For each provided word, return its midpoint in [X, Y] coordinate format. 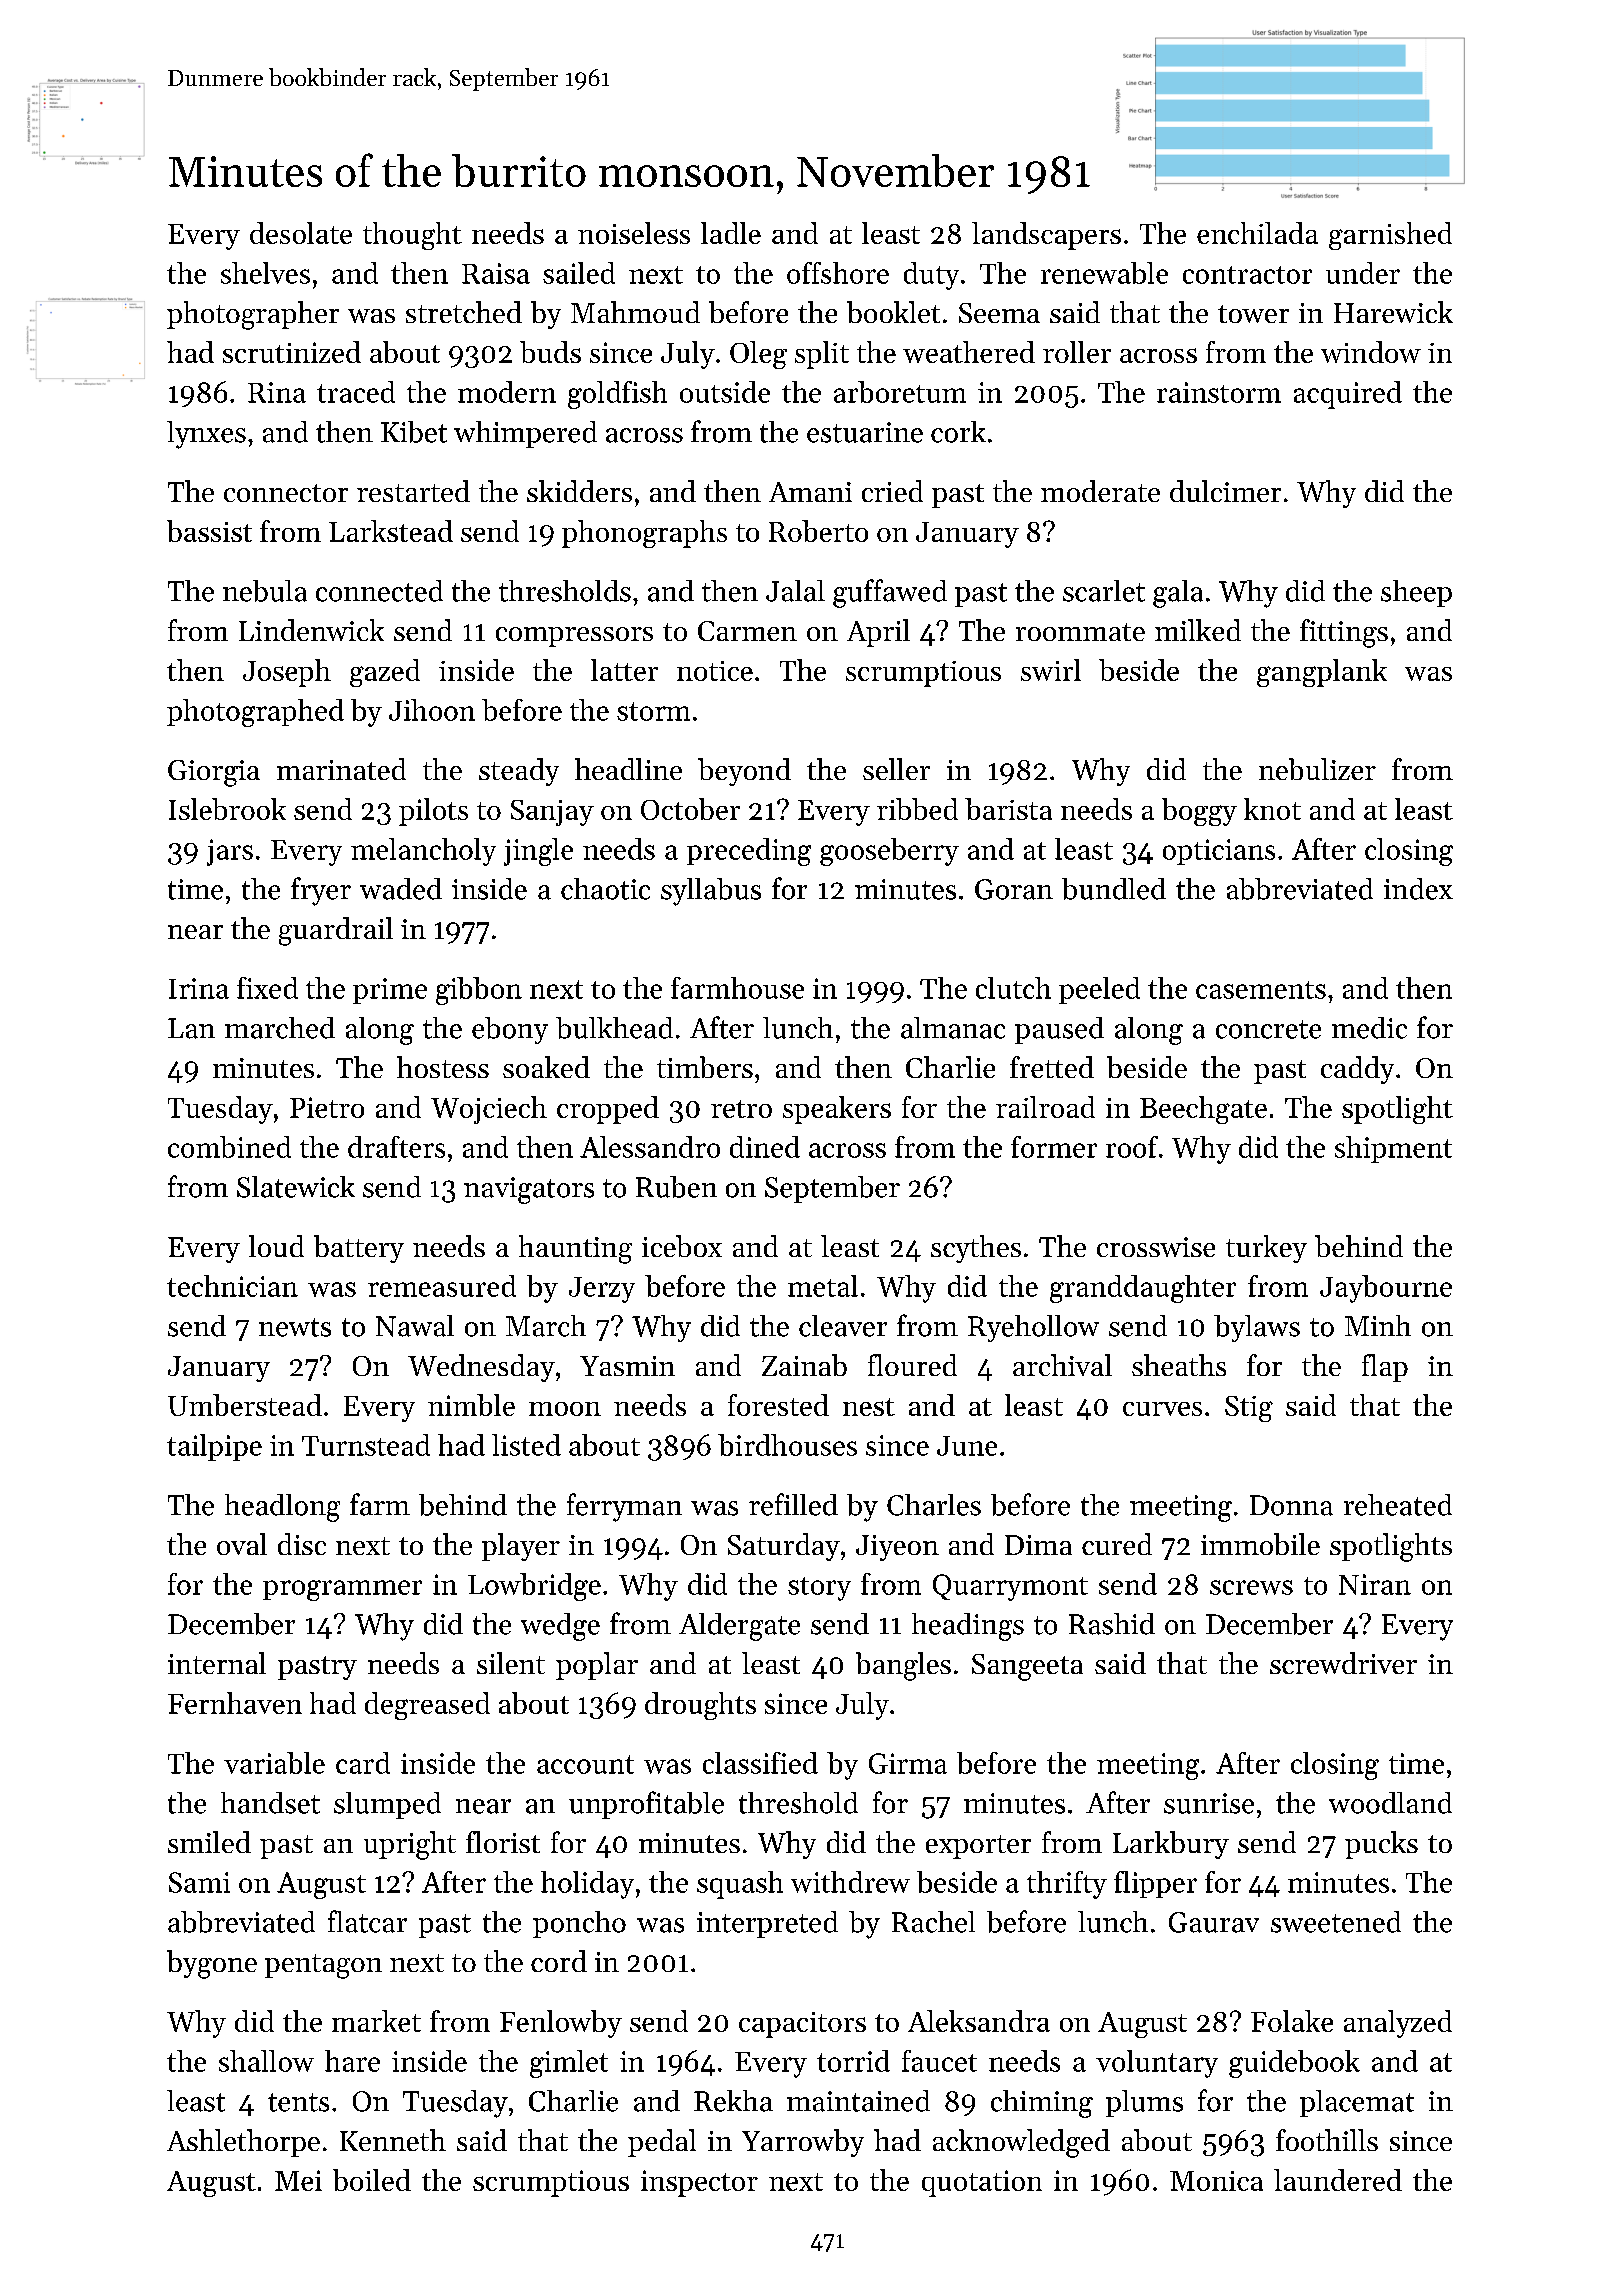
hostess [443, 1067]
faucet [939, 2061]
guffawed [890, 593]
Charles [934, 1505]
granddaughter [1143, 1289]
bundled [1114, 889]
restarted [413, 491]
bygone [212, 1964]
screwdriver [1343, 1663]
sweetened [1336, 1922]
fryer [321, 891]
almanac [953, 1028]
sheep [1416, 593]
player [521, 1547]
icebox [682, 1246]
